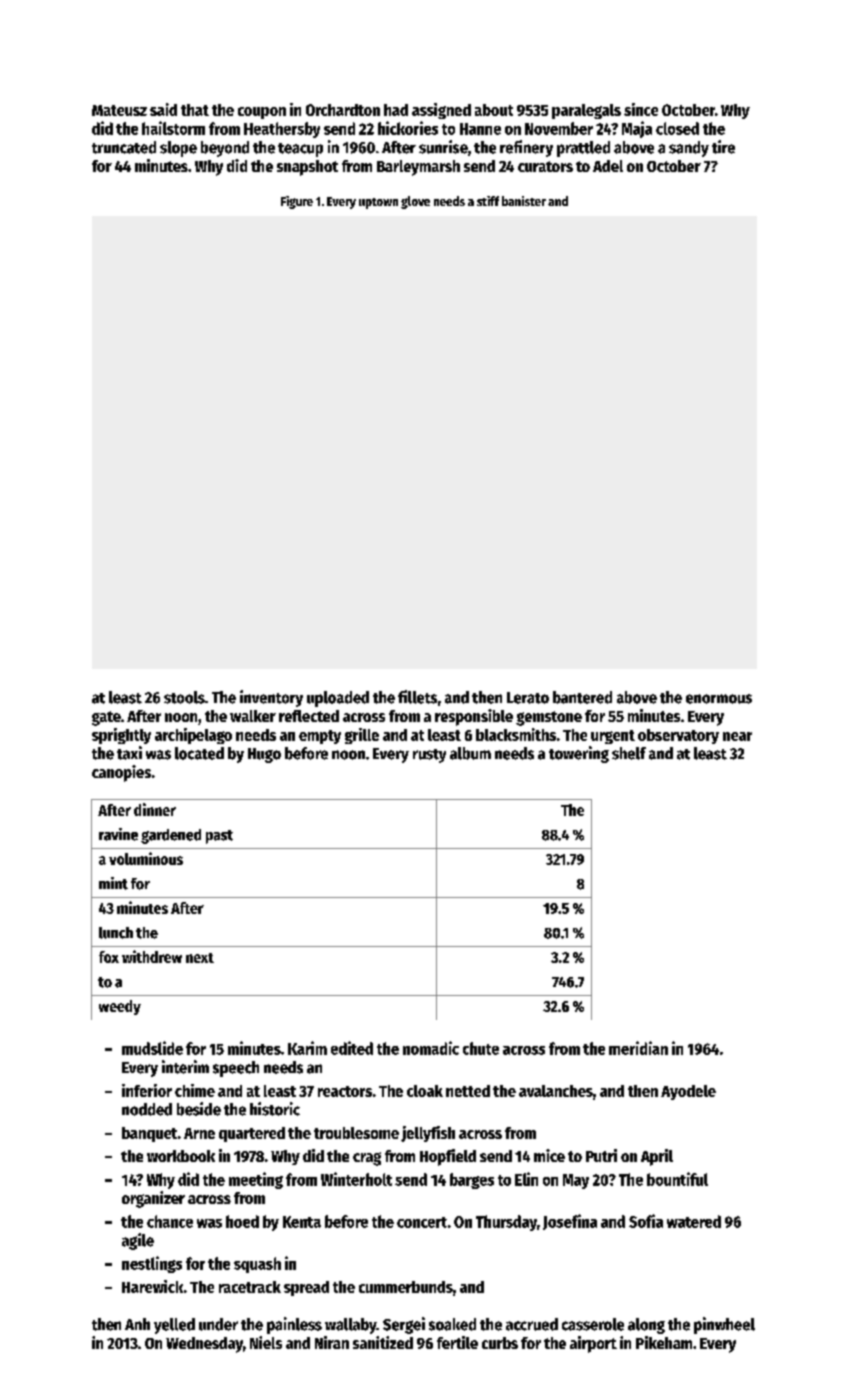 Image resolution: width=849 pixels, height=1400 pixels. I want to click on stools, so click(184, 697).
